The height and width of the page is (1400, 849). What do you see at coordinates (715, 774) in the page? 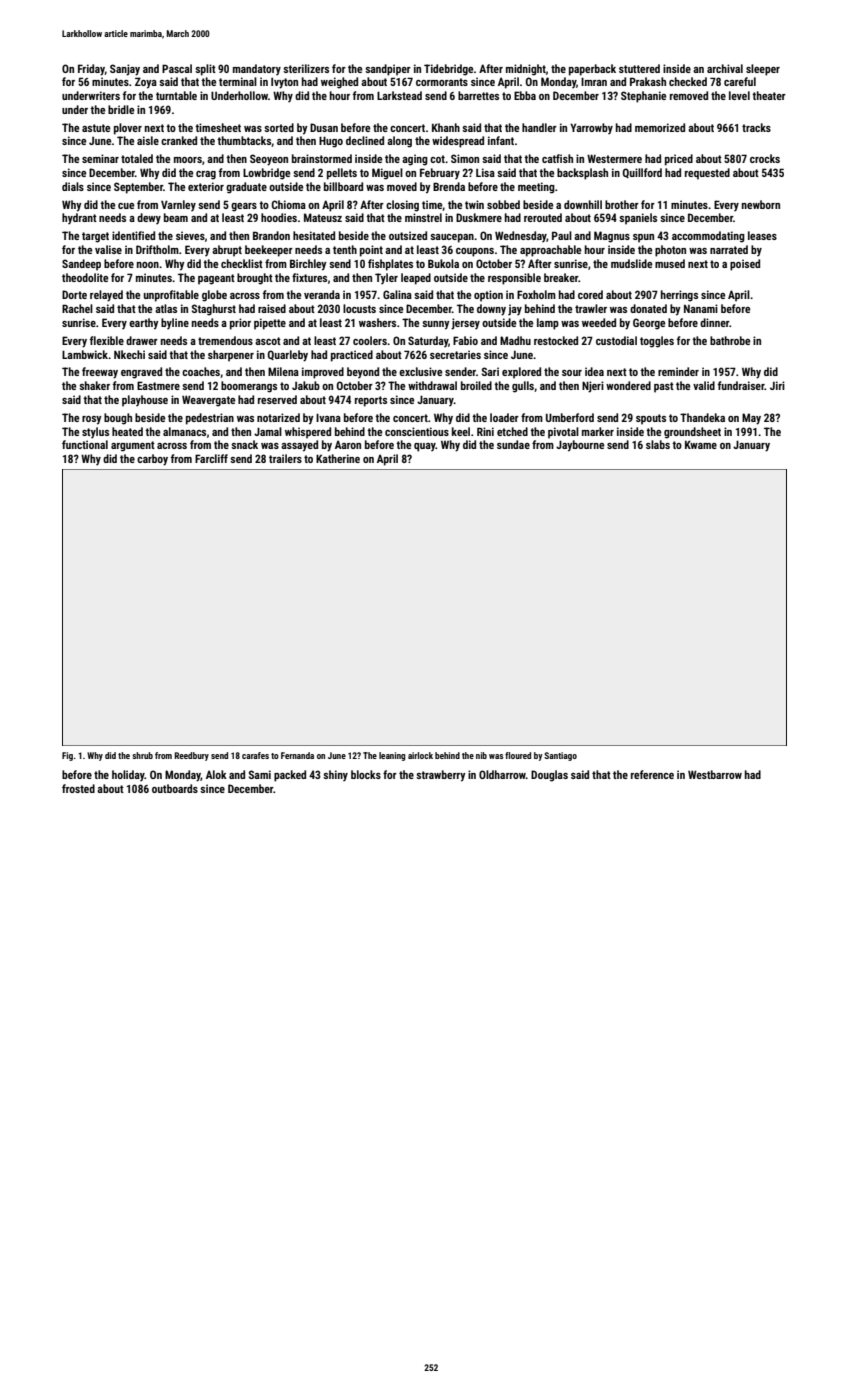
I see `Westbarrow` at bounding box center [715, 774].
